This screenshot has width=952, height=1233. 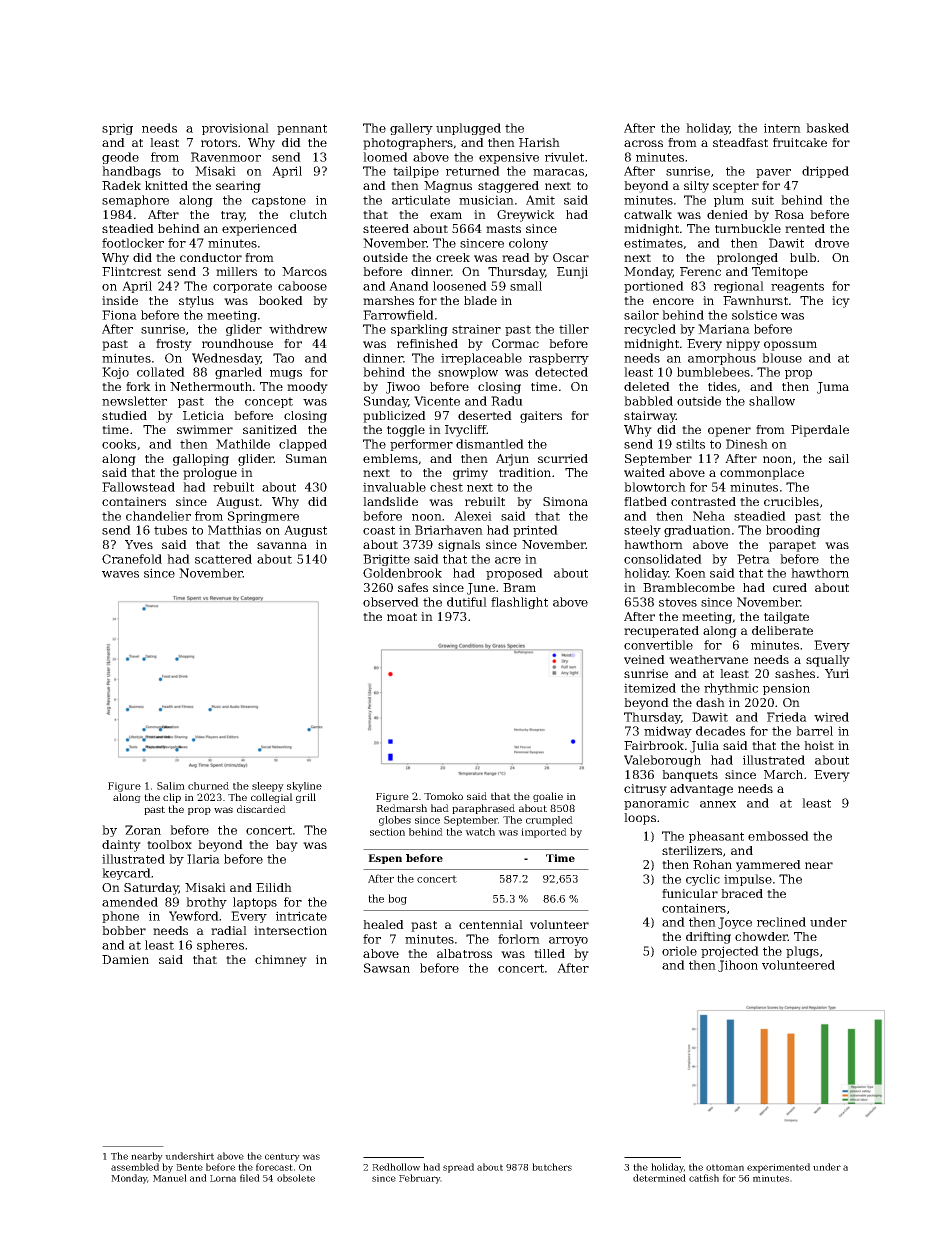 What do you see at coordinates (402, 617) in the screenshot?
I see `moat` at bounding box center [402, 617].
